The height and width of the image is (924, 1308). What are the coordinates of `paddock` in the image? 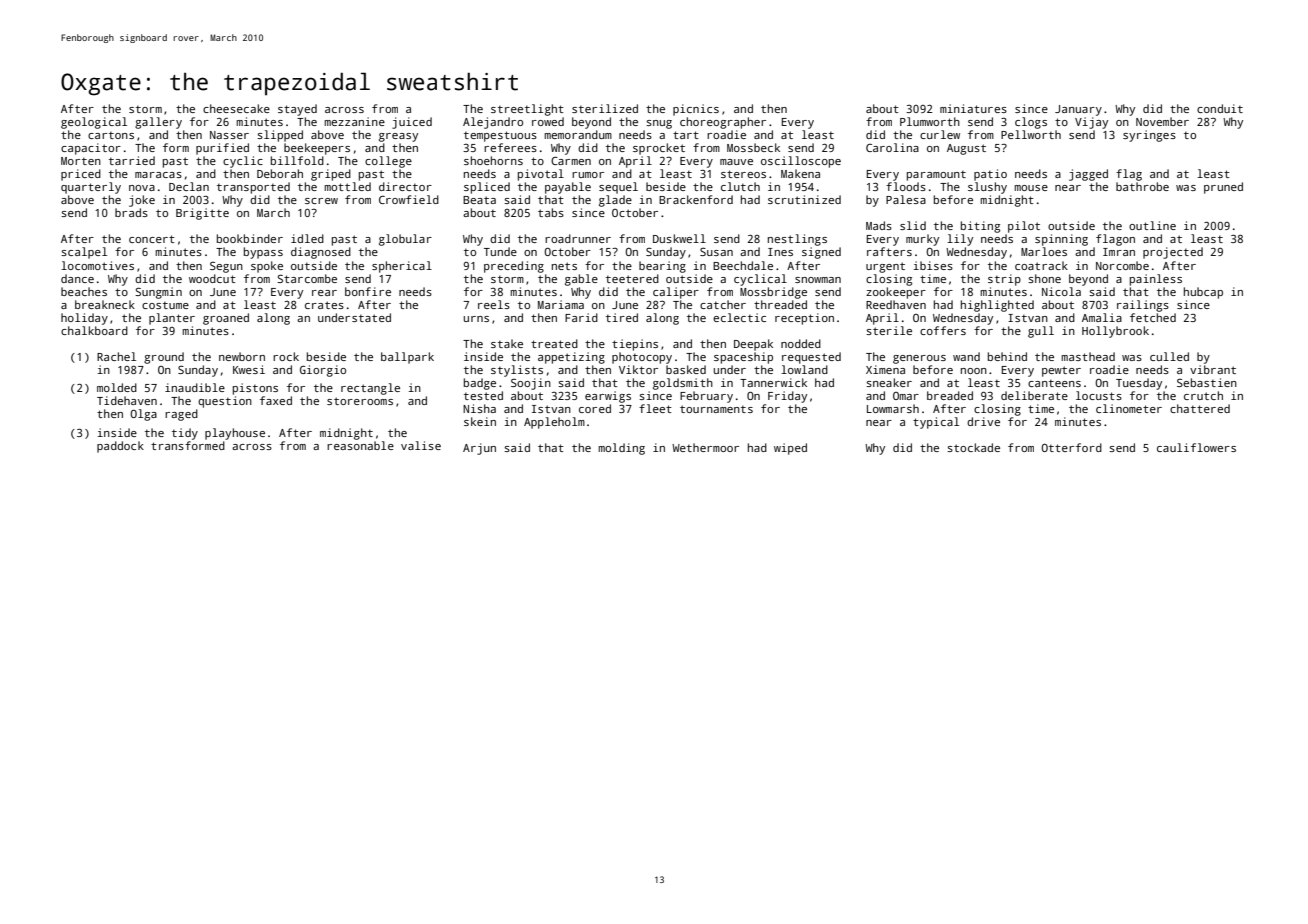 It's located at (120, 447).
